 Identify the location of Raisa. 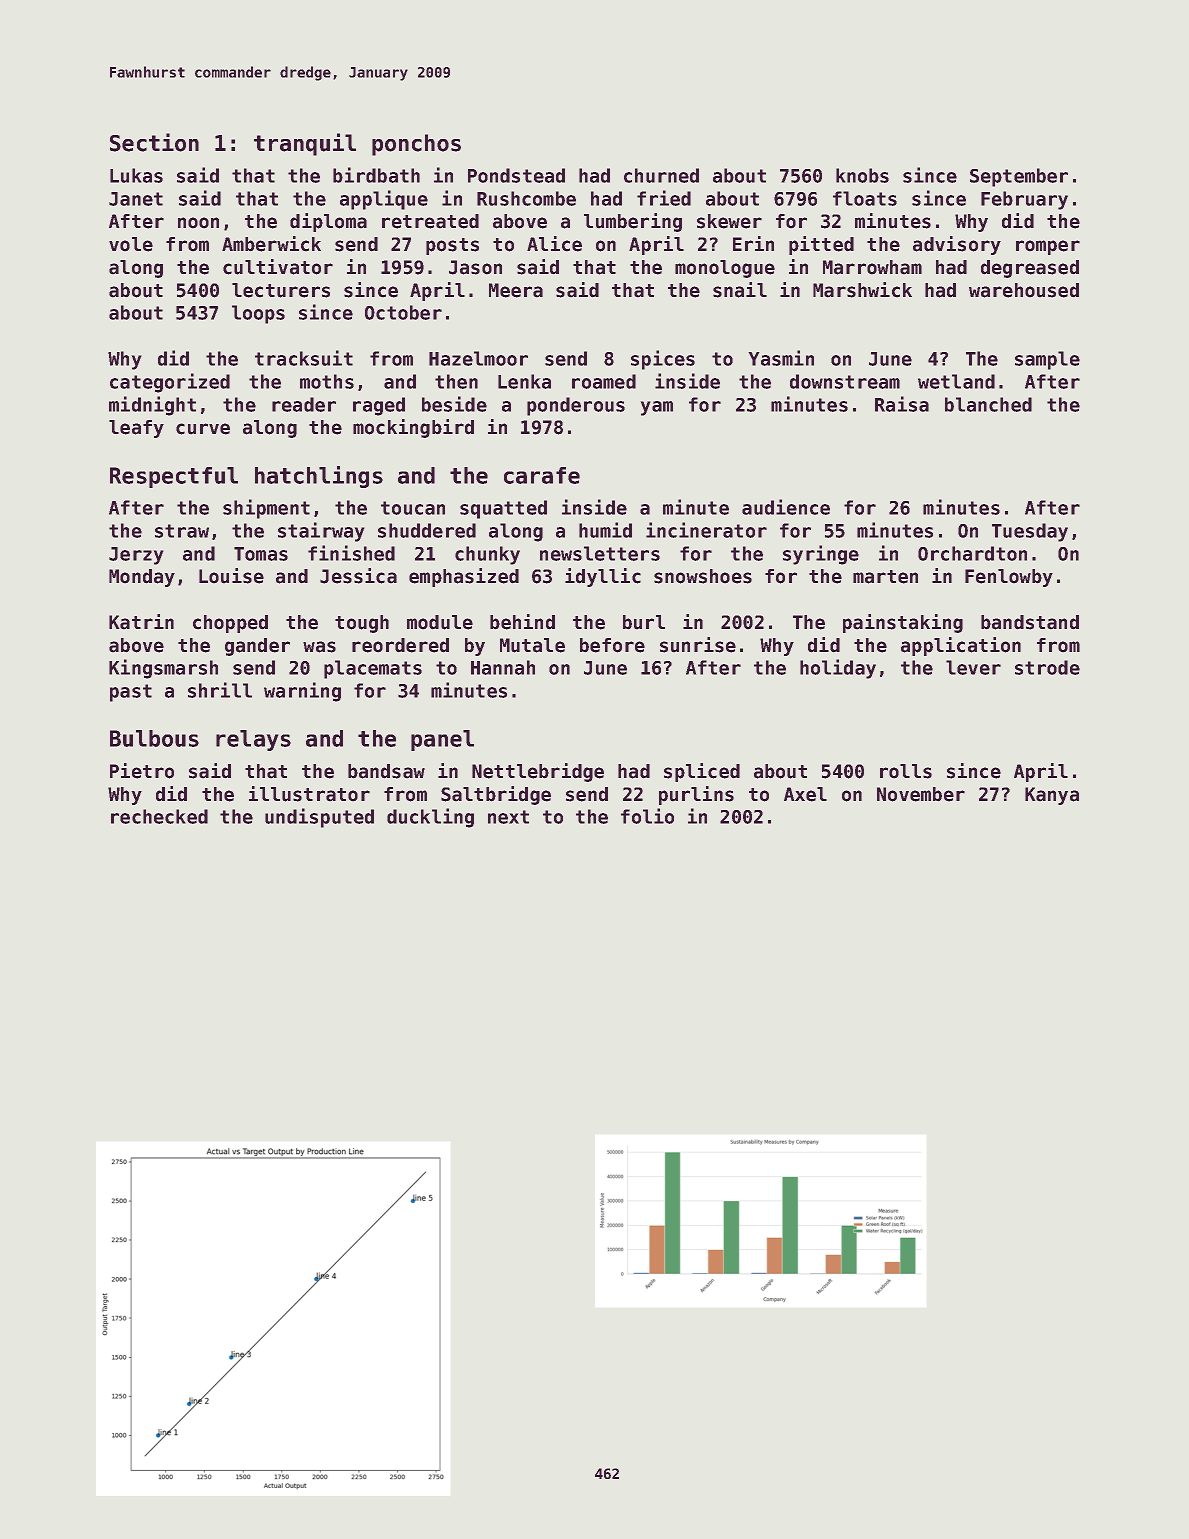
(902, 404).
